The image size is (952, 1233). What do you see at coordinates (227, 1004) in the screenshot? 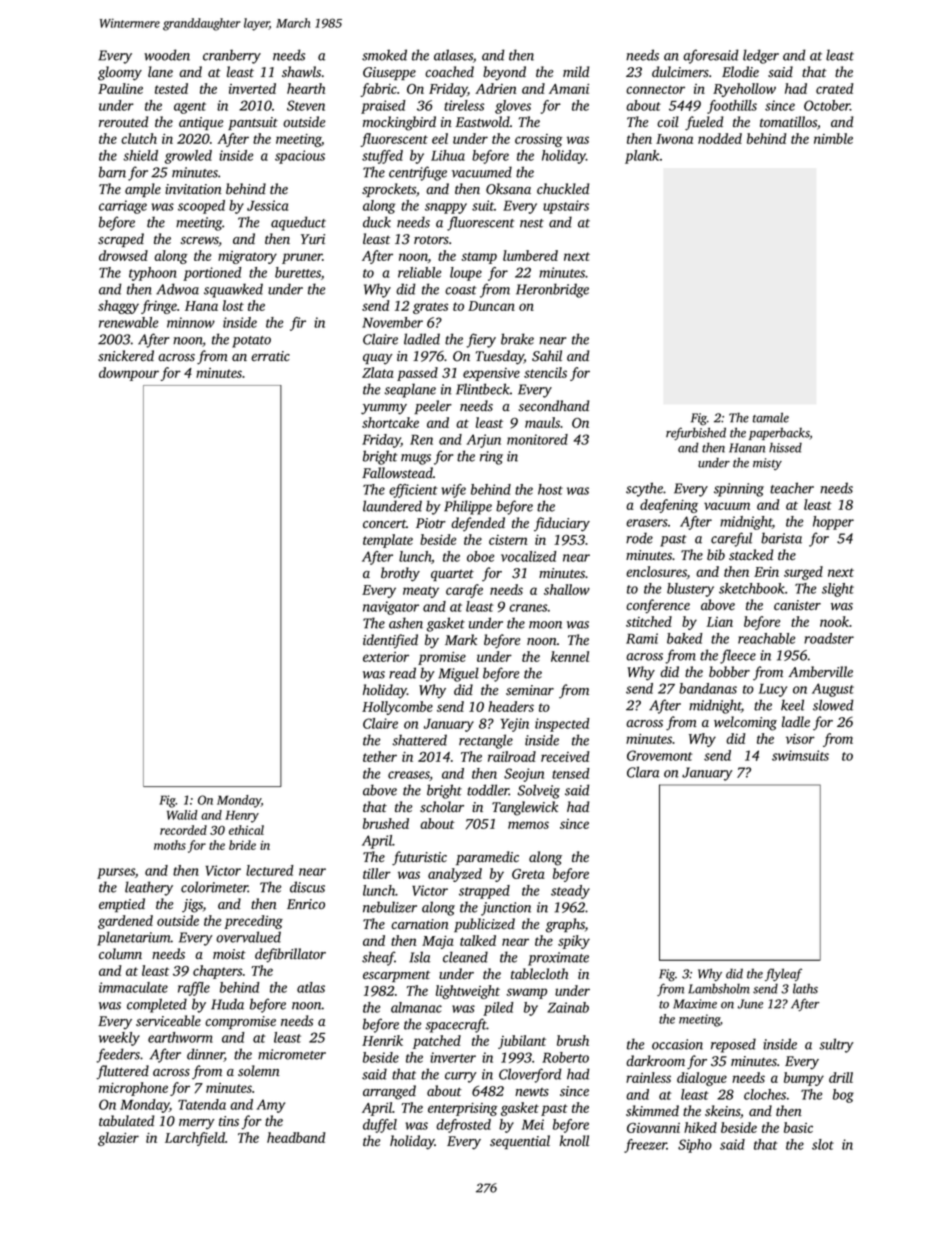
I see `Huda` at bounding box center [227, 1004].
